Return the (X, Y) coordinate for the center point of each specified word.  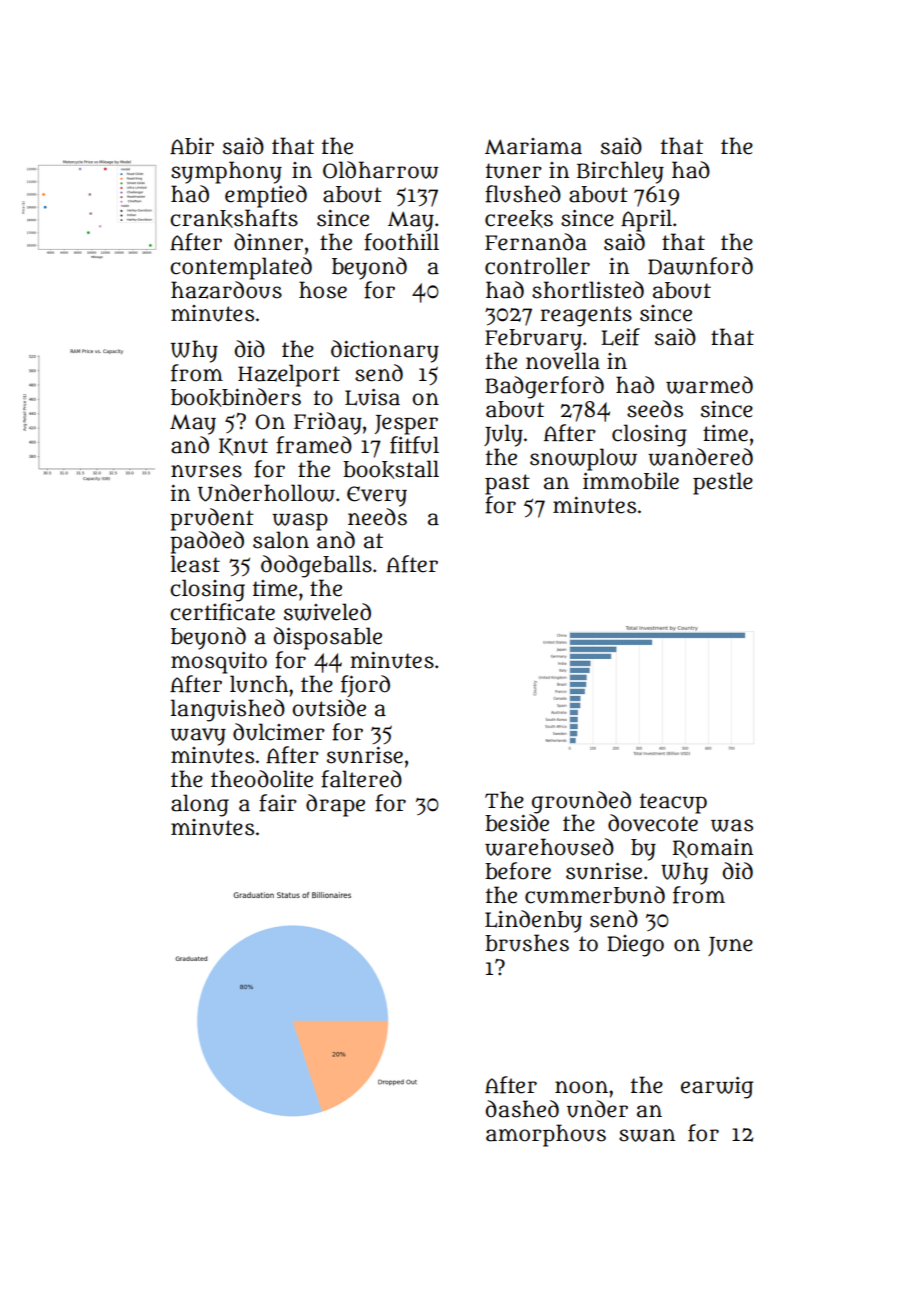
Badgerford (544, 387)
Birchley (620, 172)
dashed (522, 1109)
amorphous (546, 1135)
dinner (268, 242)
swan (647, 1135)
